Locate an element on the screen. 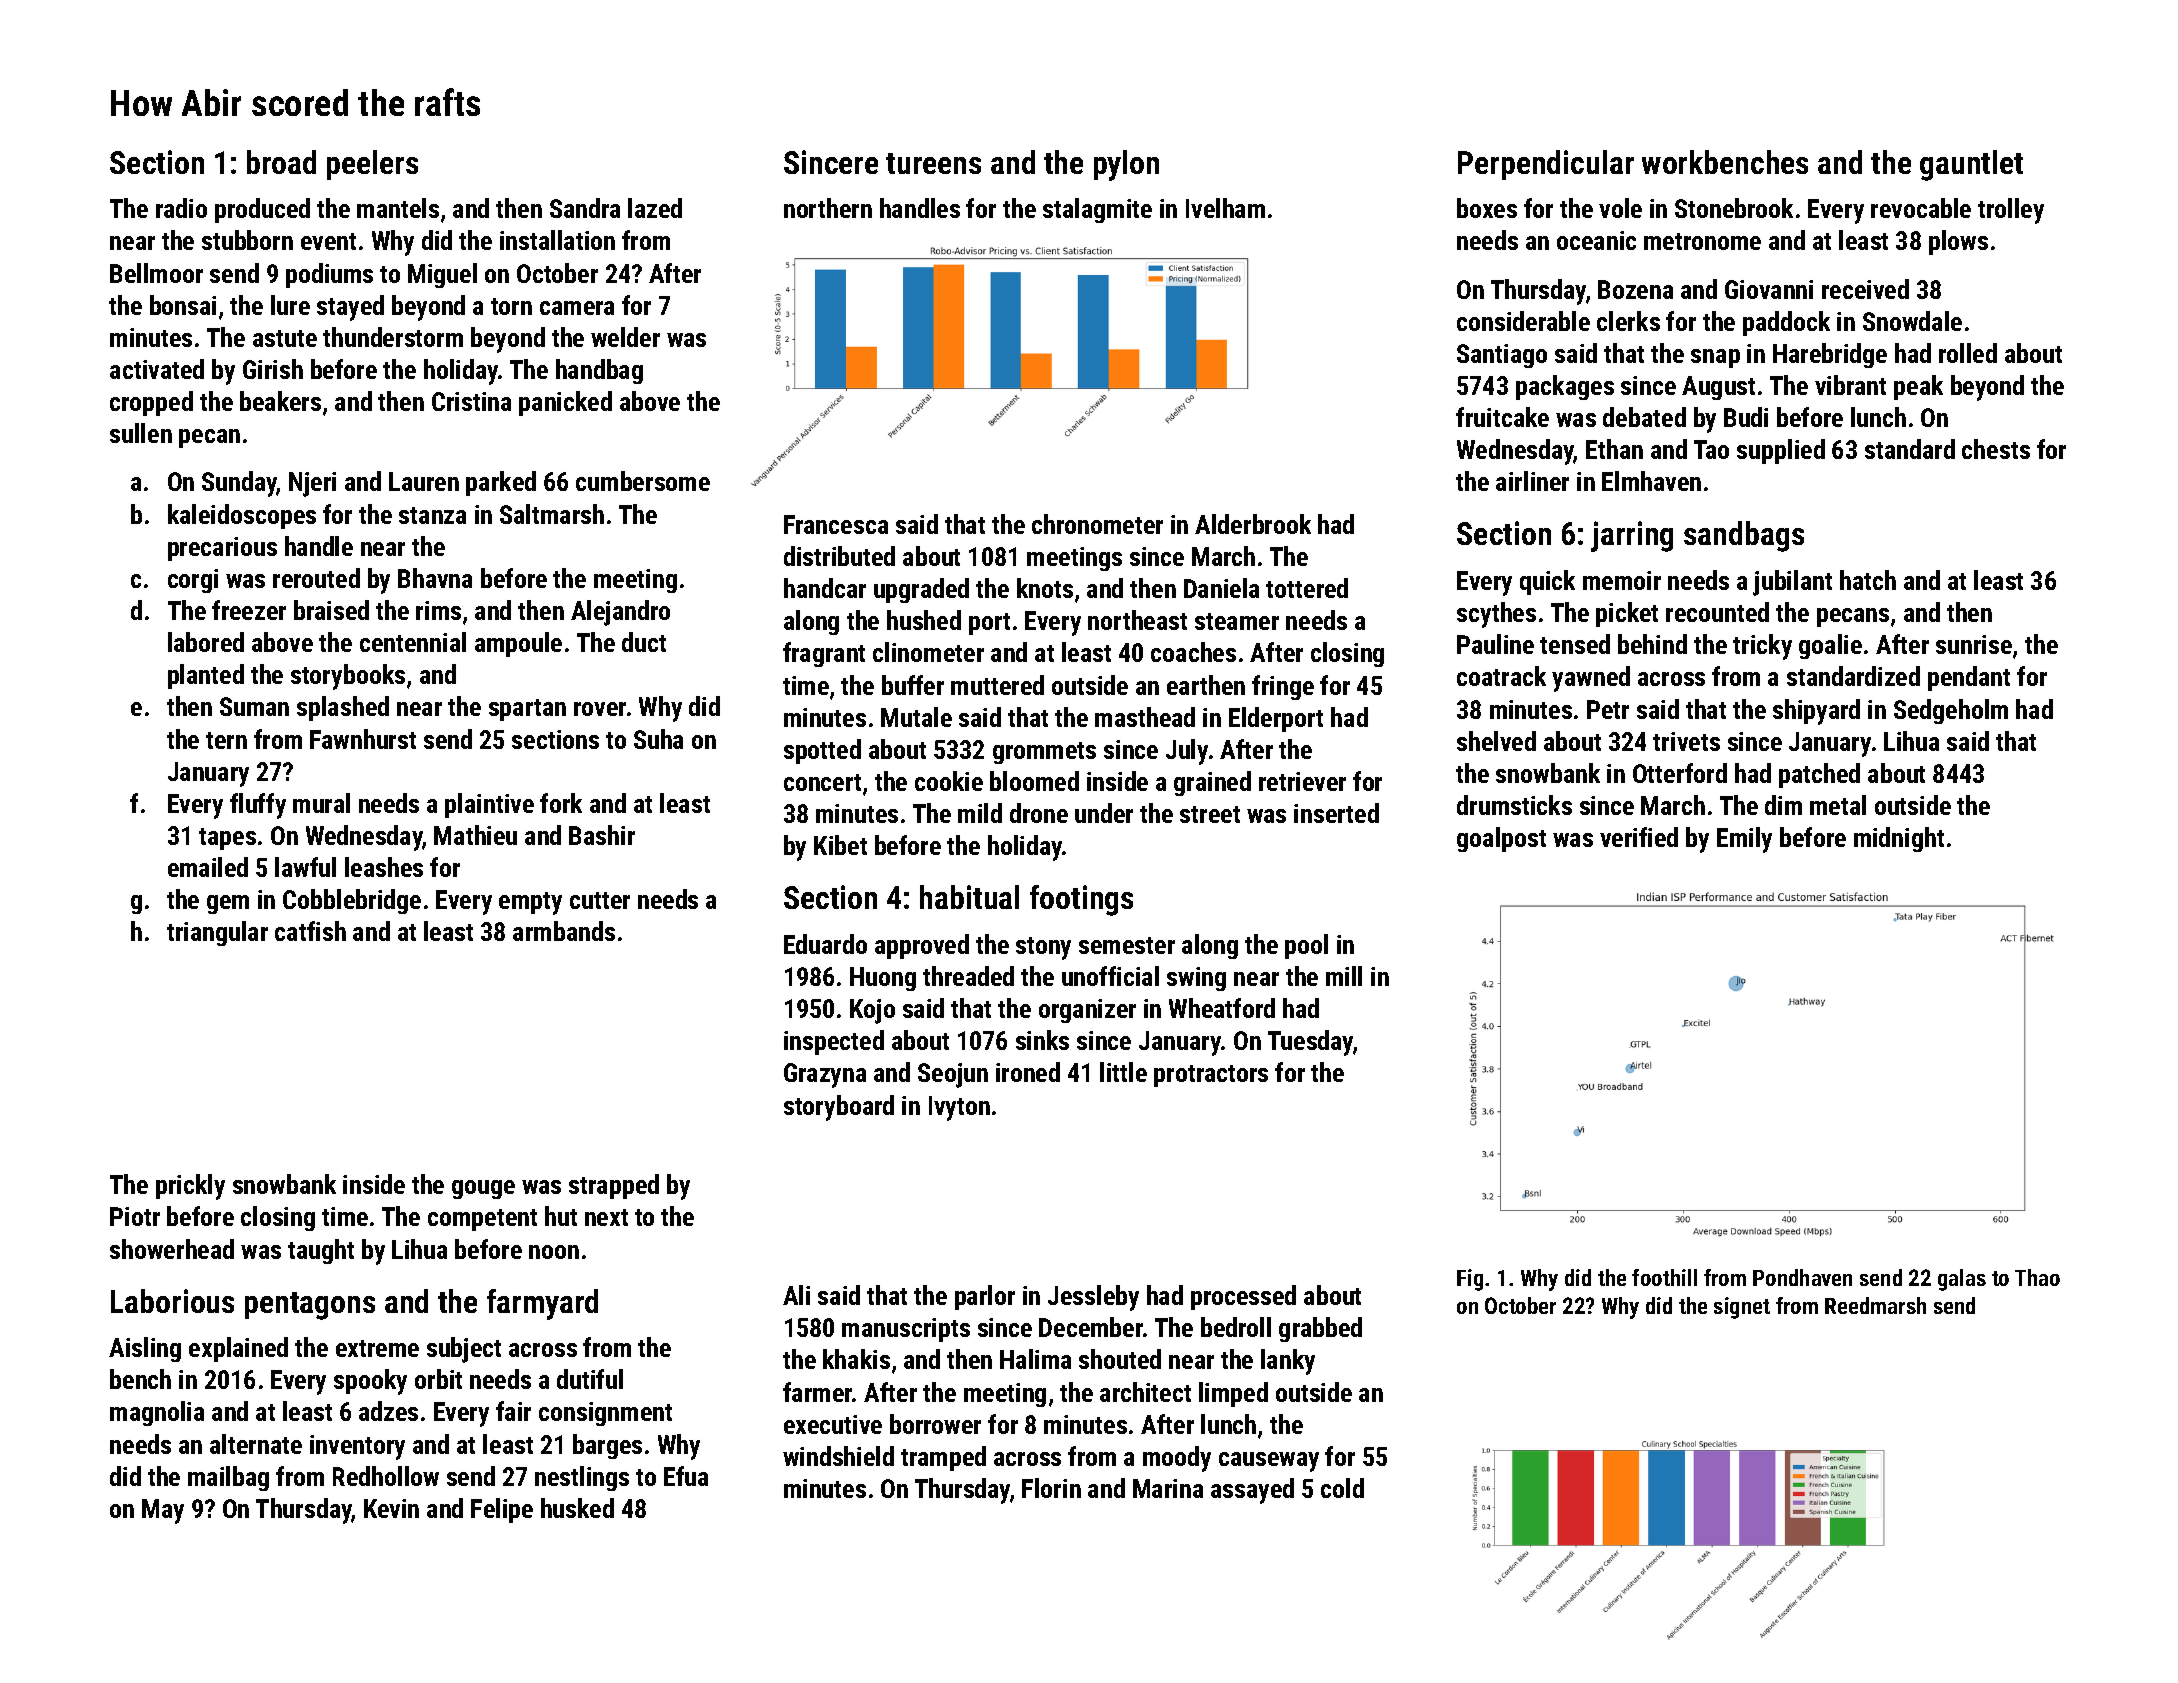  Perpendicular is located at coordinates (1546, 165).
